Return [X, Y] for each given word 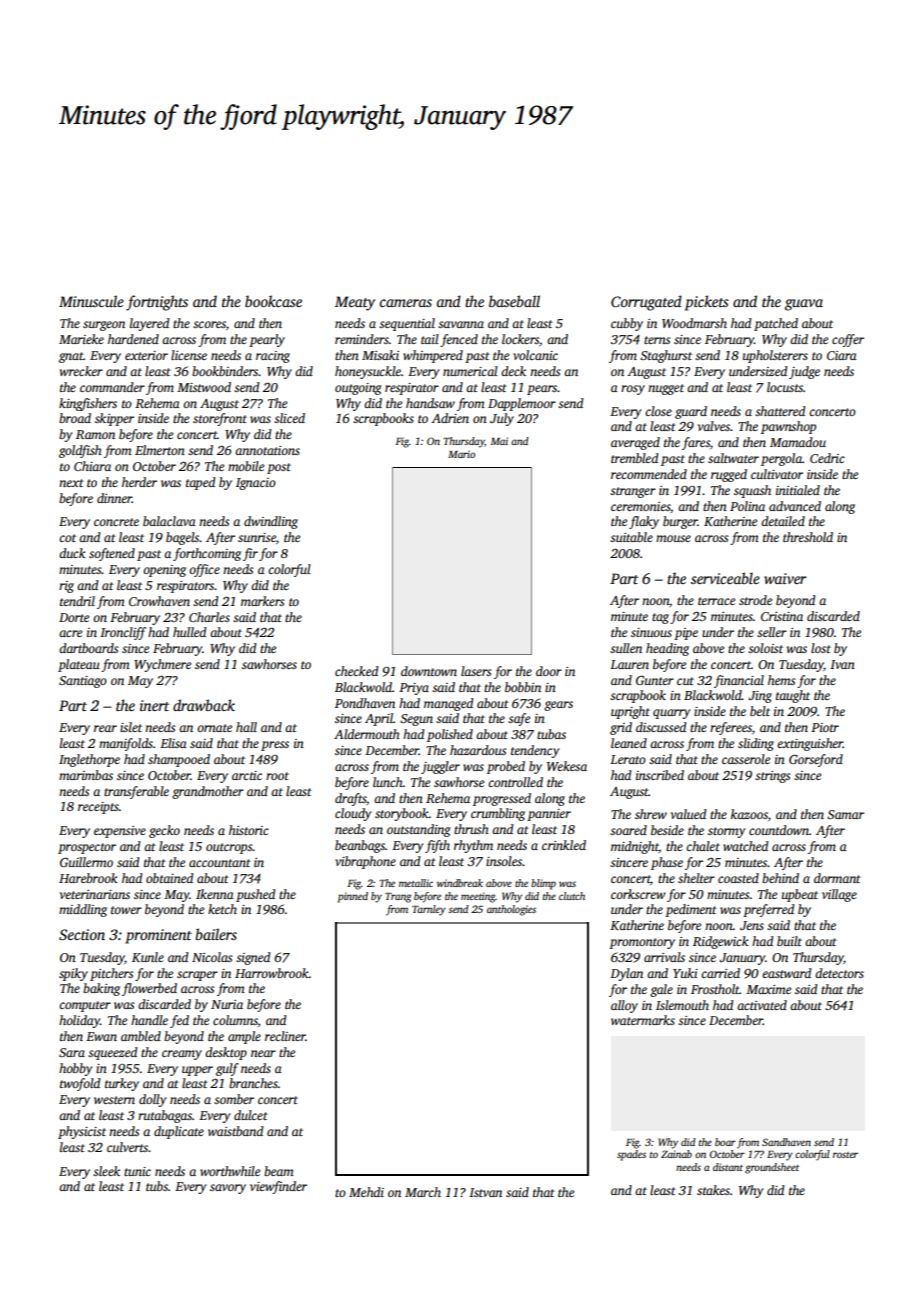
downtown [429, 671]
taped [201, 483]
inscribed [660, 775]
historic [249, 830]
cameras [406, 303]
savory [228, 1189]
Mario [461, 454]
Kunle [148, 957]
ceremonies [640, 506]
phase [667, 863]
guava [804, 305]
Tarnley [429, 910]
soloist [765, 648]
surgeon [104, 326]
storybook [402, 814]
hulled [190, 632]
